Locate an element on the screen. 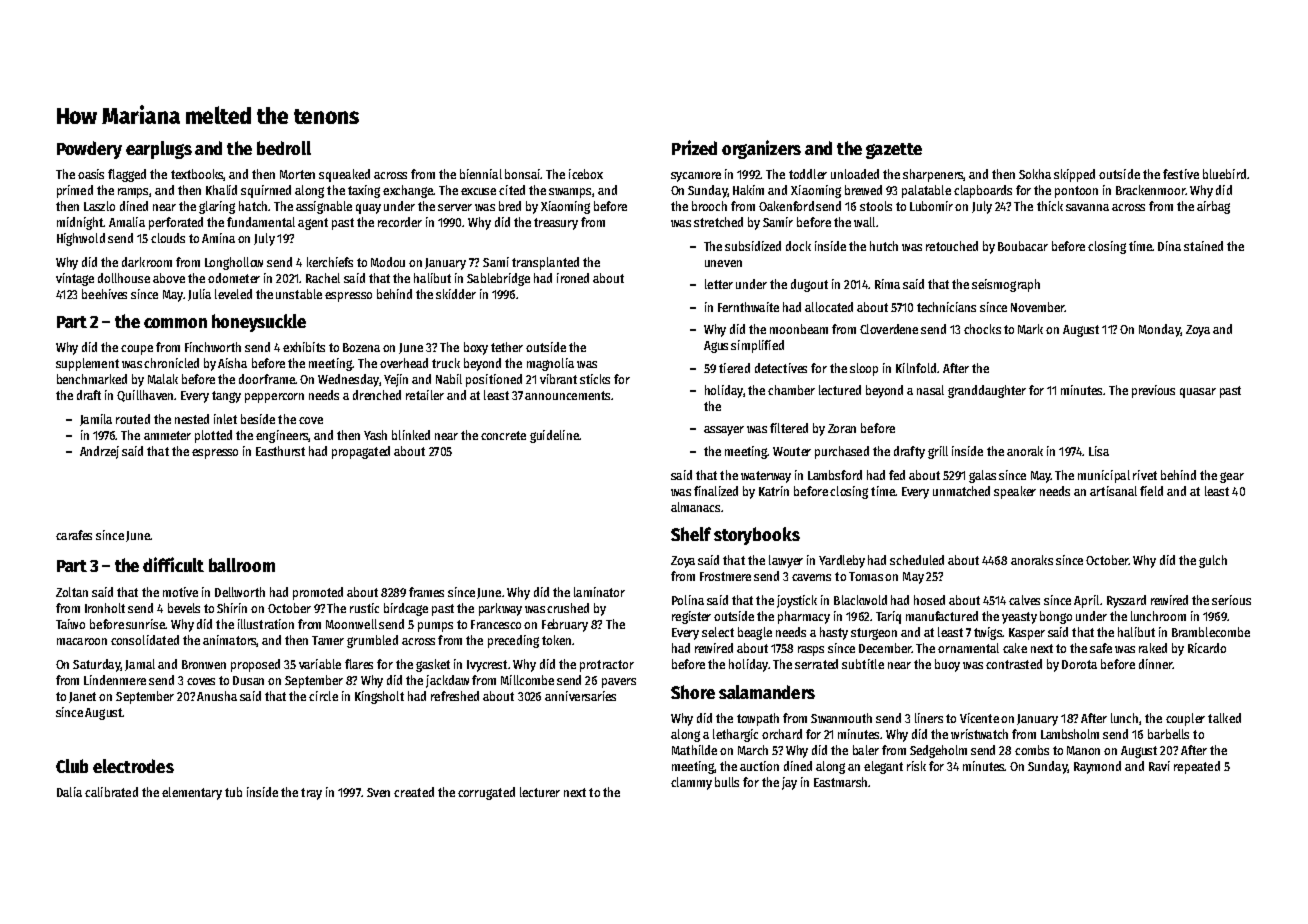 The image size is (1308, 924). midnight is located at coordinates (80, 223).
